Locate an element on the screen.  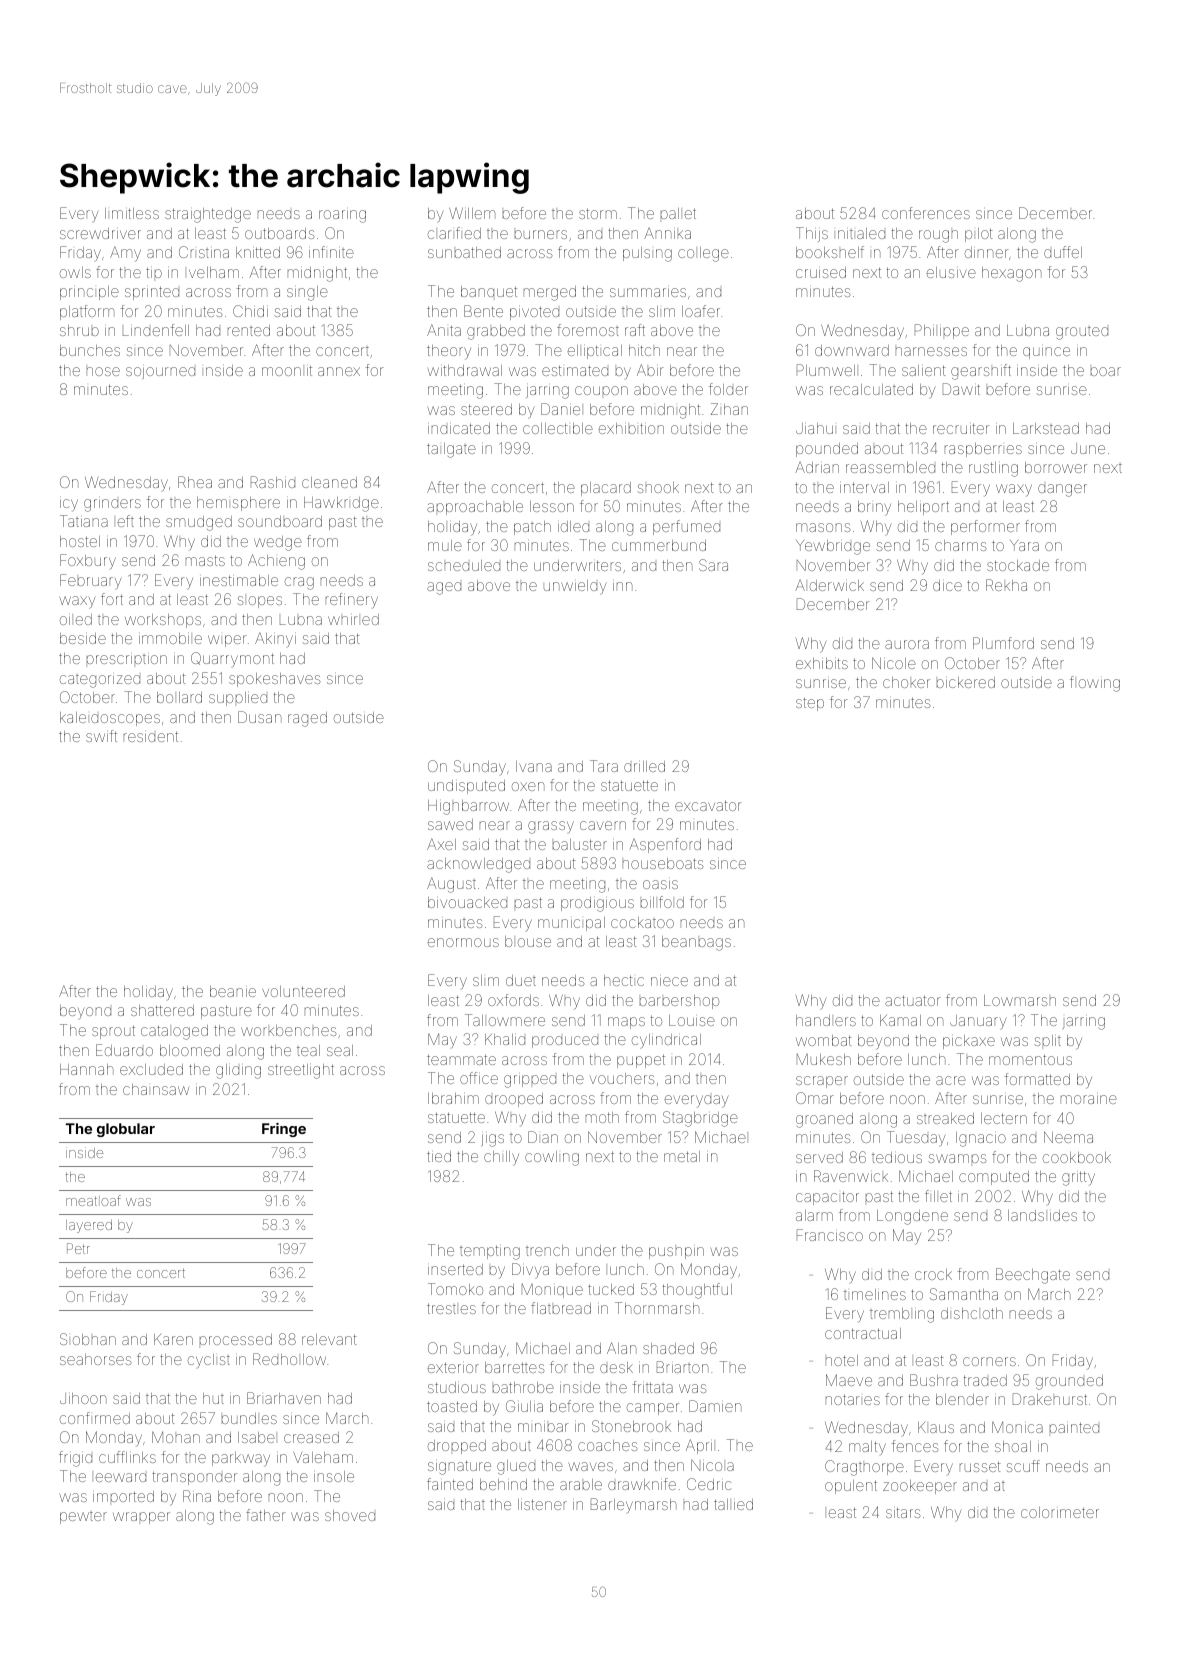
moonlit is located at coordinates (287, 370).
